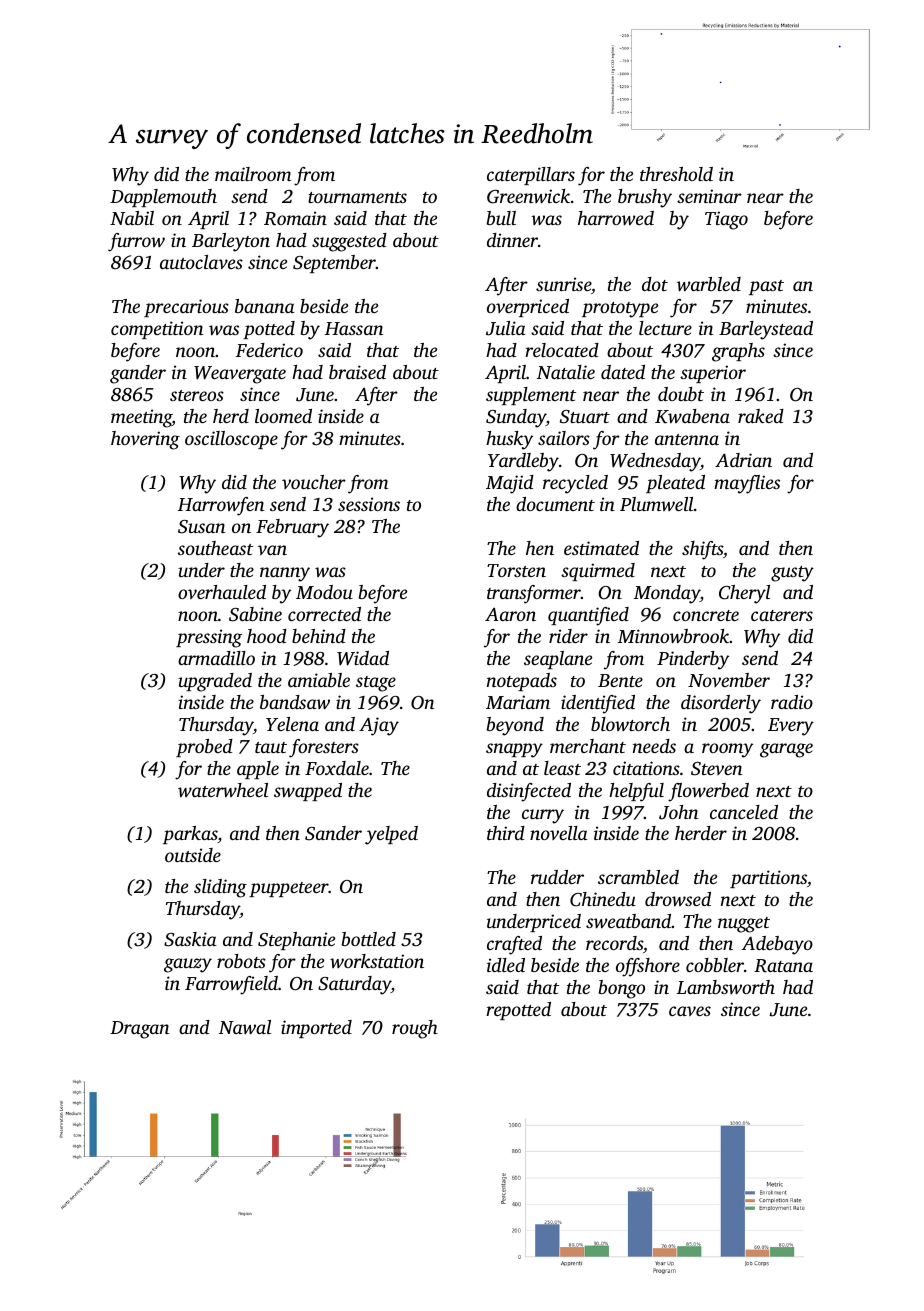  Describe the element at coordinates (506, 965) in the document. I see `idled` at that location.
